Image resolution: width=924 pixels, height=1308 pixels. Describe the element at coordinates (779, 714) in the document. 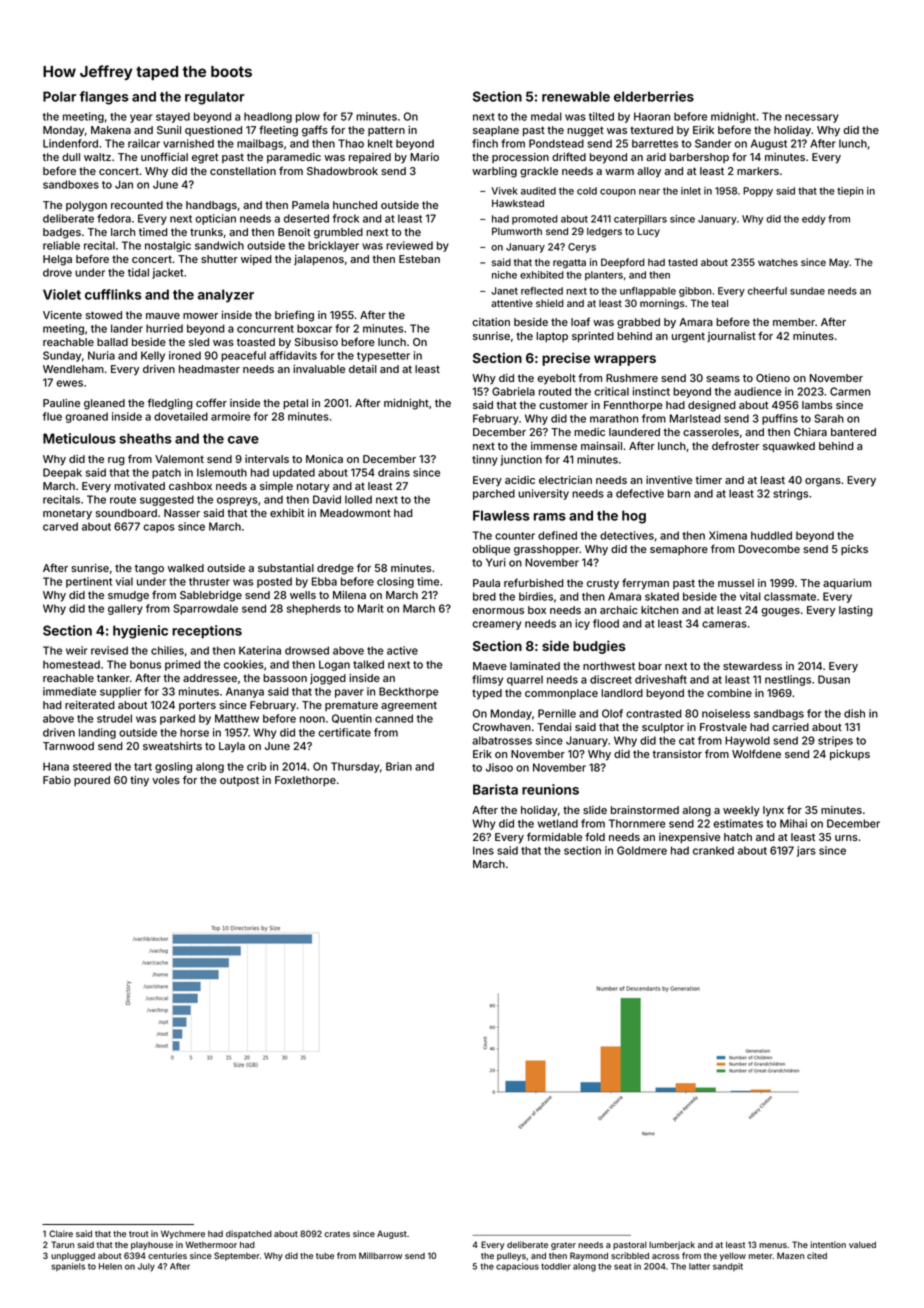

I see `sandbags` at that location.
